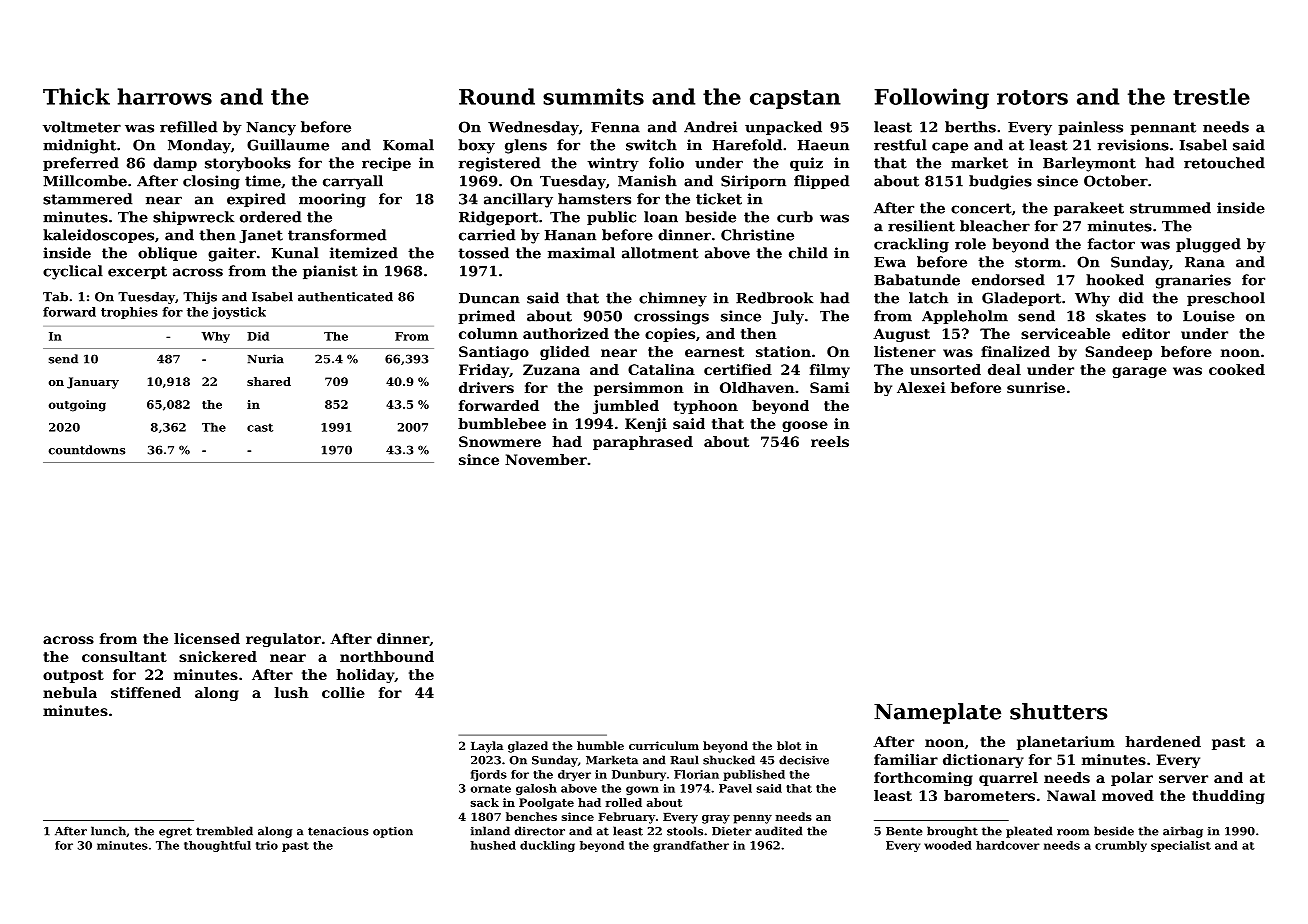 The image size is (1308, 924). What do you see at coordinates (85, 181) in the screenshot?
I see `Millcombe` at bounding box center [85, 181].
